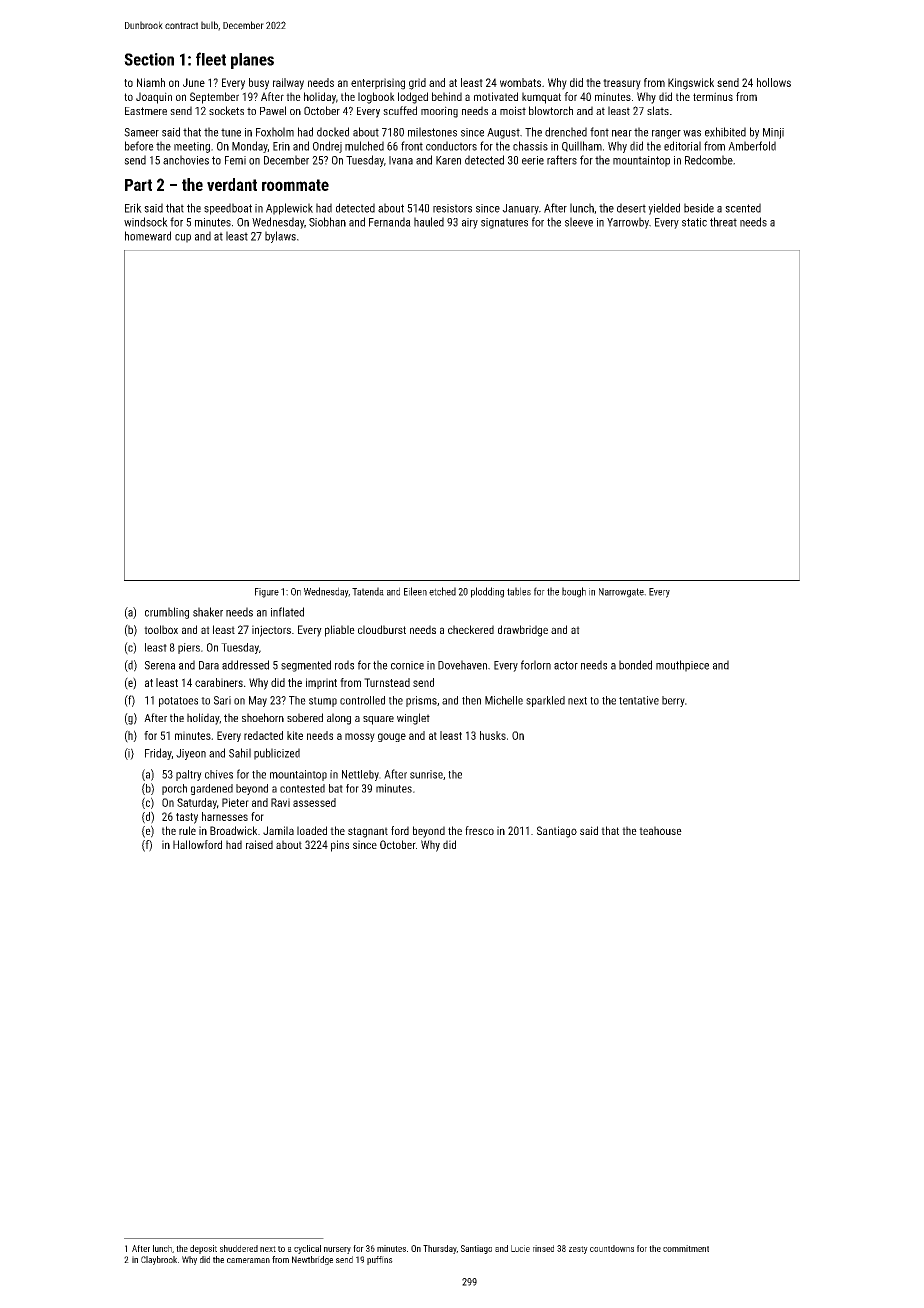 The height and width of the screenshot is (1308, 924). I want to click on airy, so click(470, 223).
